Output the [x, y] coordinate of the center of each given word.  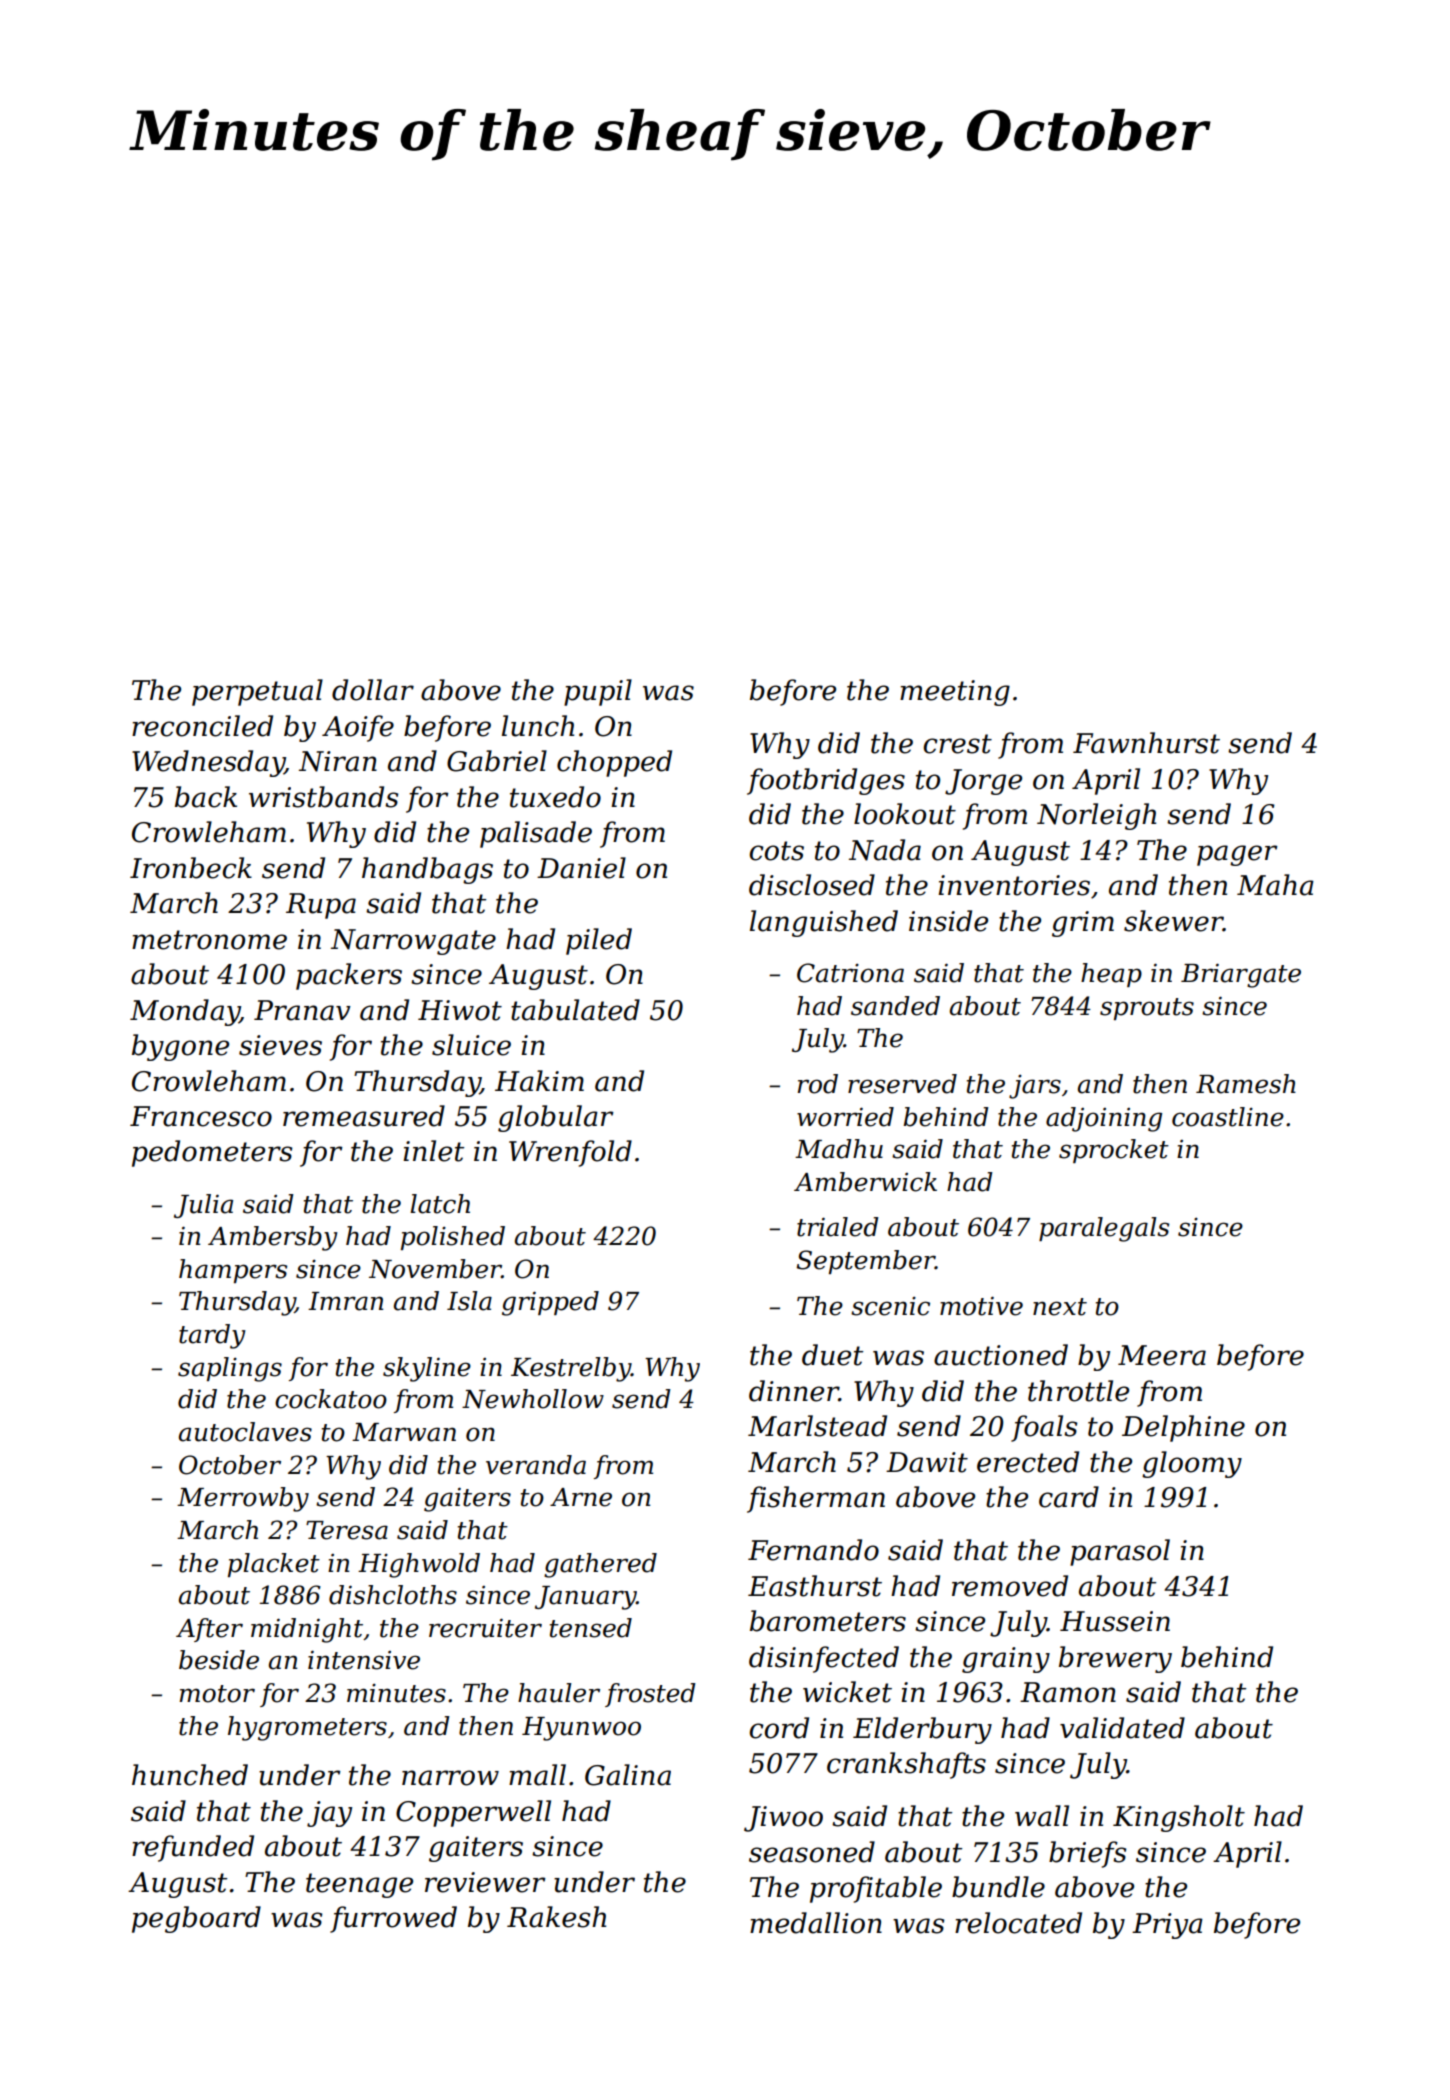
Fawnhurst [1146, 743]
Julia [203, 1206]
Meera [1162, 1355]
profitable [876, 1889]
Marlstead [817, 1426]
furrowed [393, 1919]
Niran [338, 761]
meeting [955, 693]
